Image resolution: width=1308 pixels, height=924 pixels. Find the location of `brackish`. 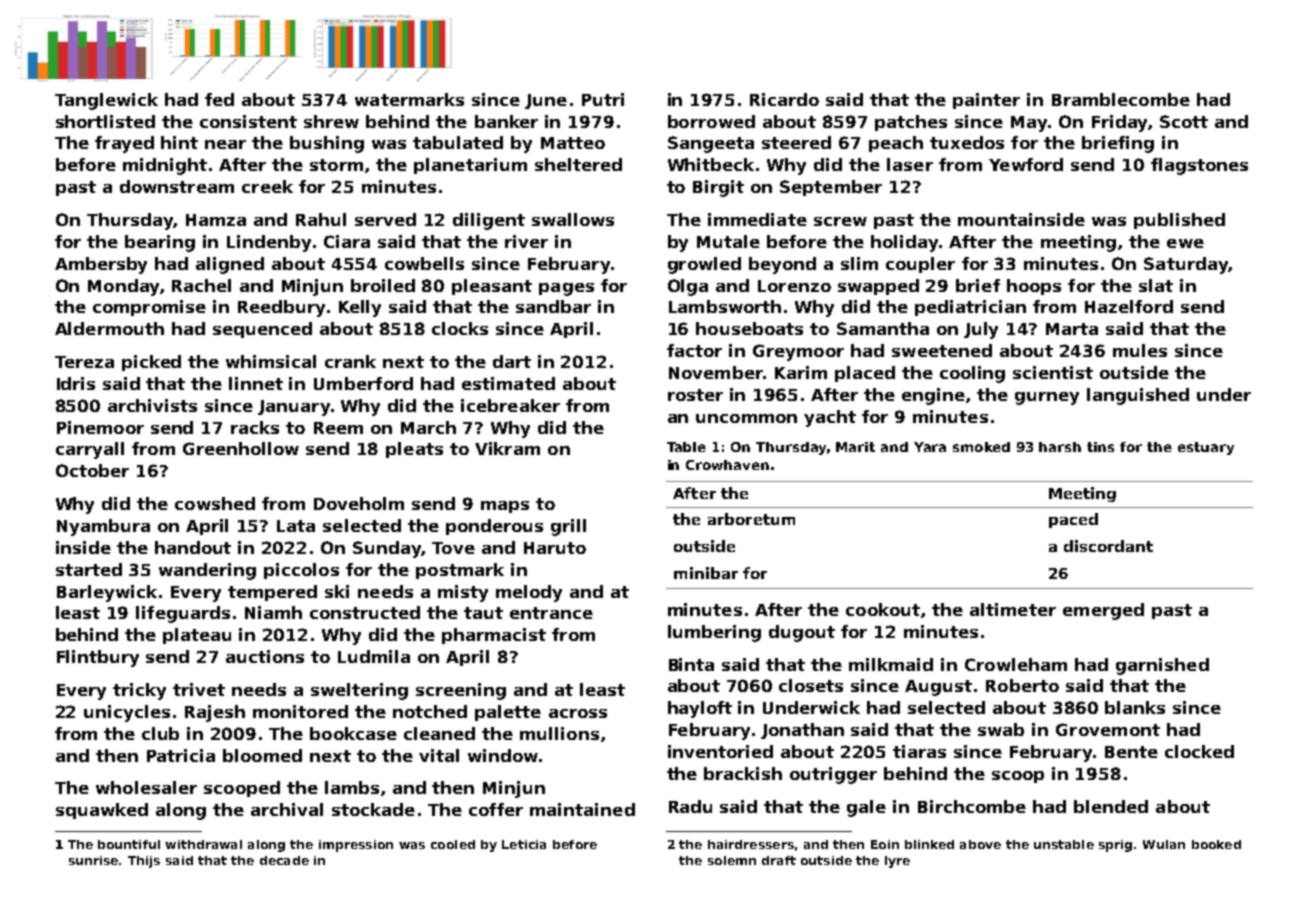

brackish is located at coordinates (743, 773).
